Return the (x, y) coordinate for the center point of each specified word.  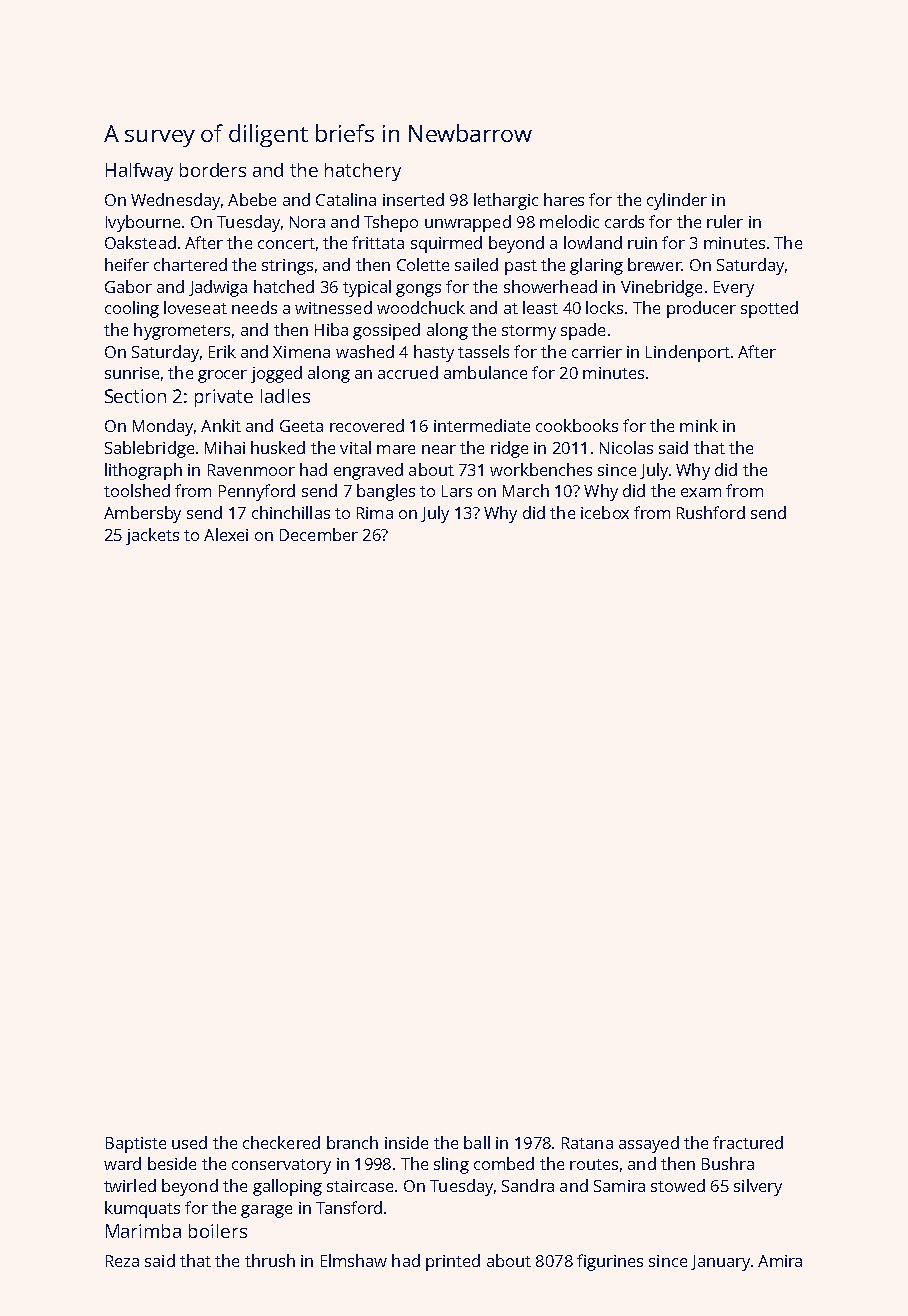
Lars (457, 491)
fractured (748, 1142)
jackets (152, 536)
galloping (287, 1187)
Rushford (711, 512)
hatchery (363, 172)
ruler (725, 221)
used (189, 1142)
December (319, 534)
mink (699, 425)
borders (213, 170)
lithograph (143, 471)
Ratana (587, 1143)
